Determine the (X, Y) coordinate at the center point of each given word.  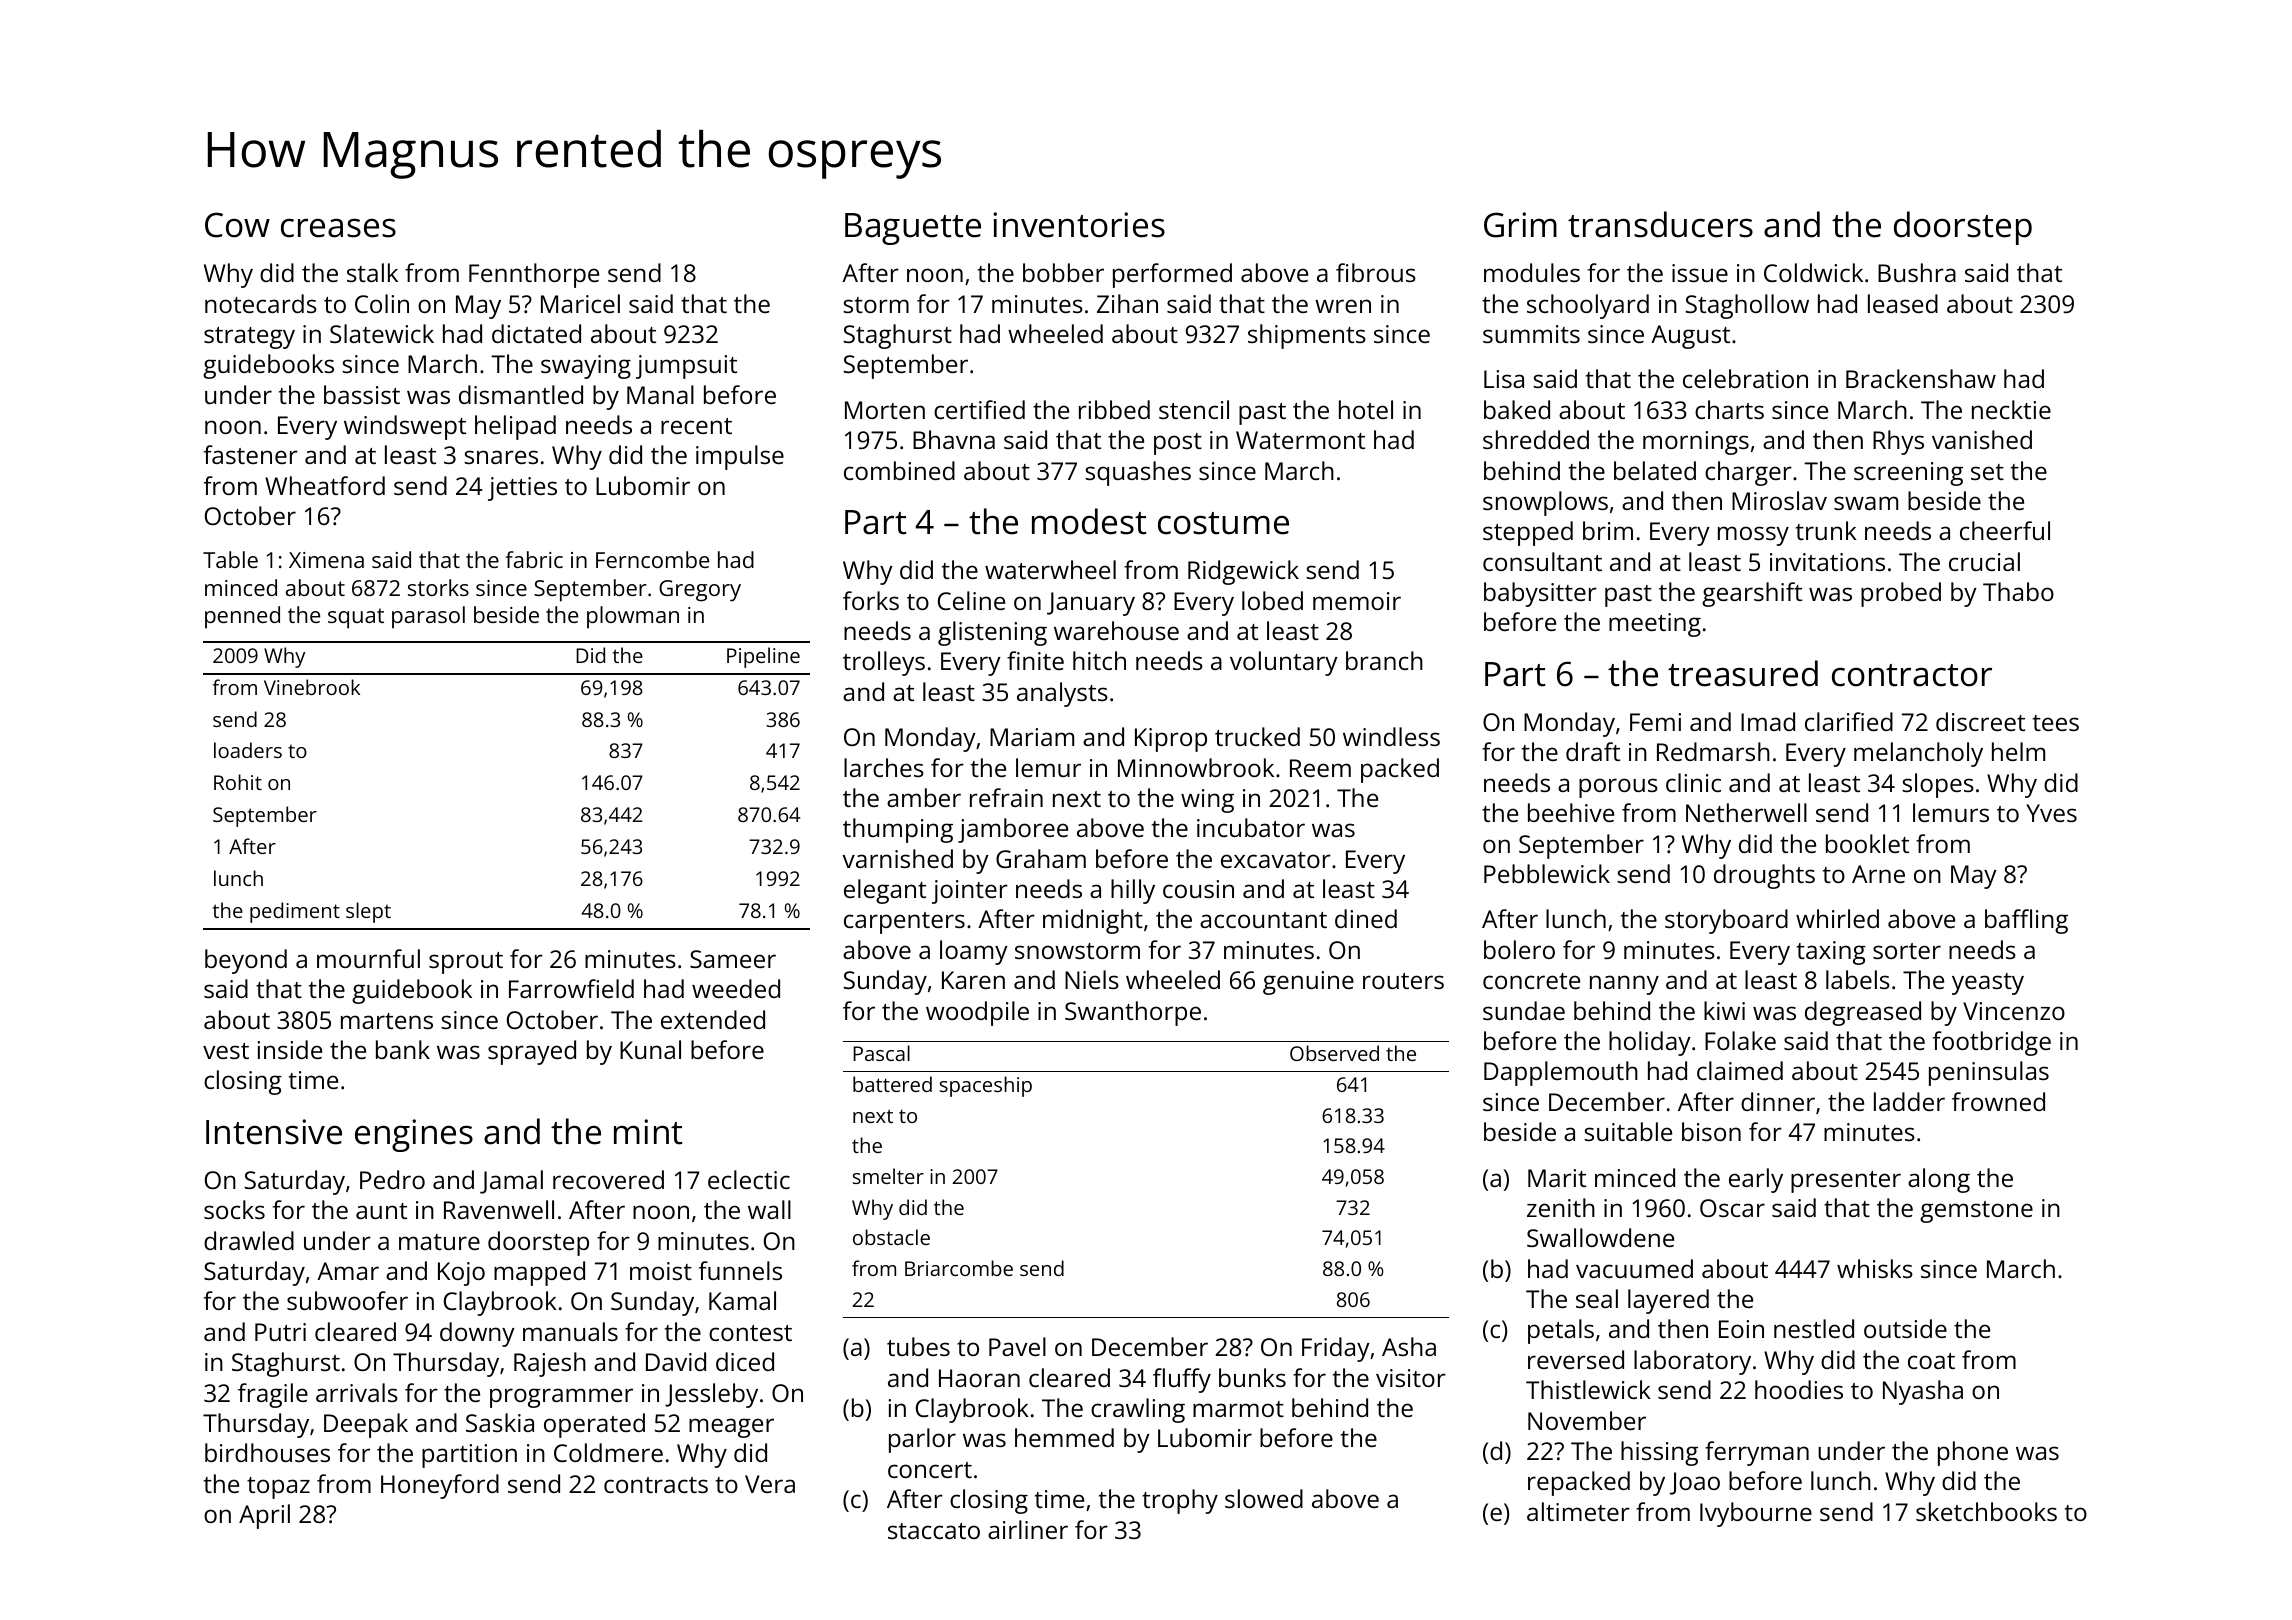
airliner (1028, 1529)
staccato (934, 1531)
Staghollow (1747, 306)
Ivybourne (1756, 1514)
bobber (1063, 272)
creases (338, 228)
